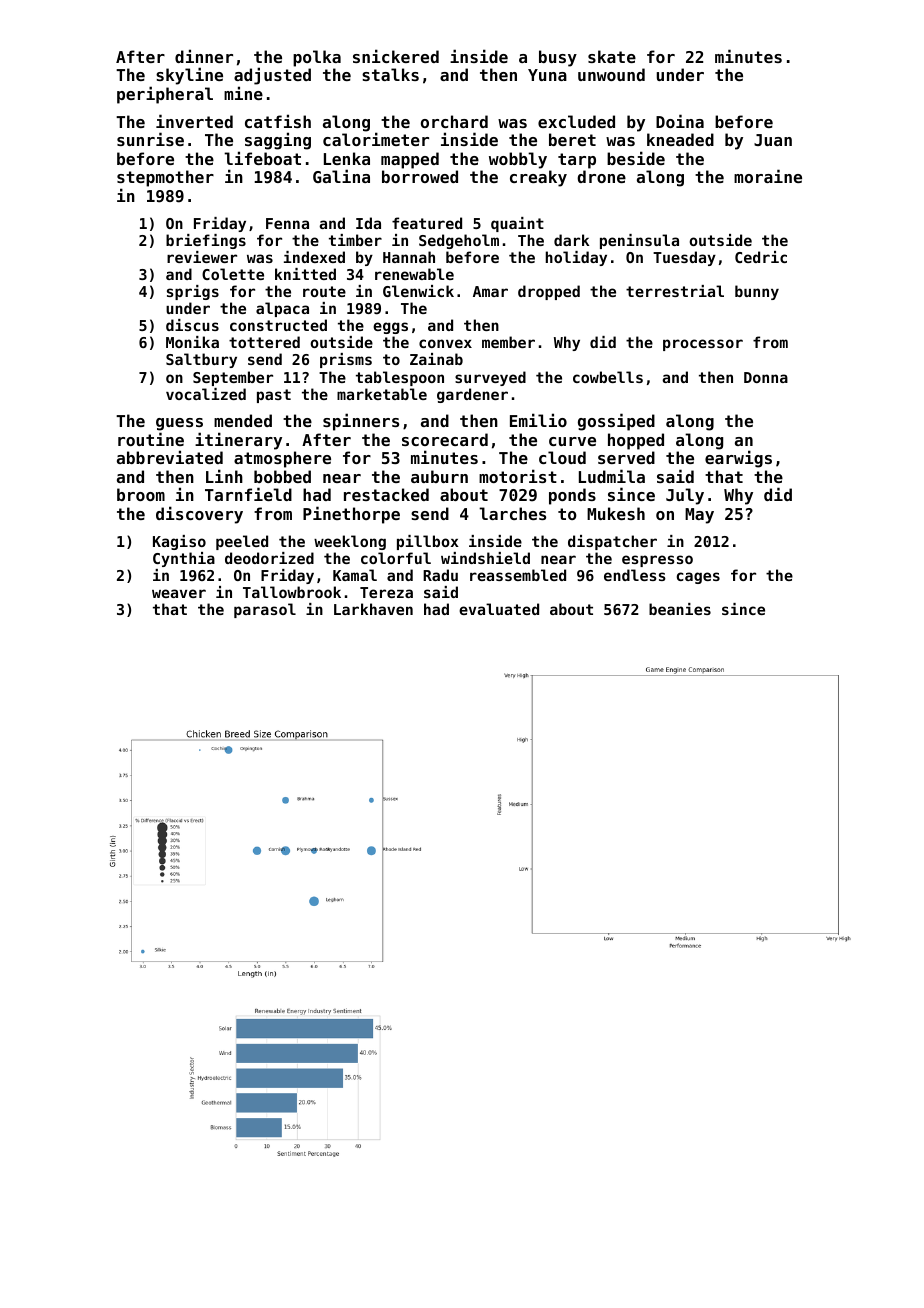  Describe the element at coordinates (538, 420) in the screenshot. I see `Emilio` at that location.
